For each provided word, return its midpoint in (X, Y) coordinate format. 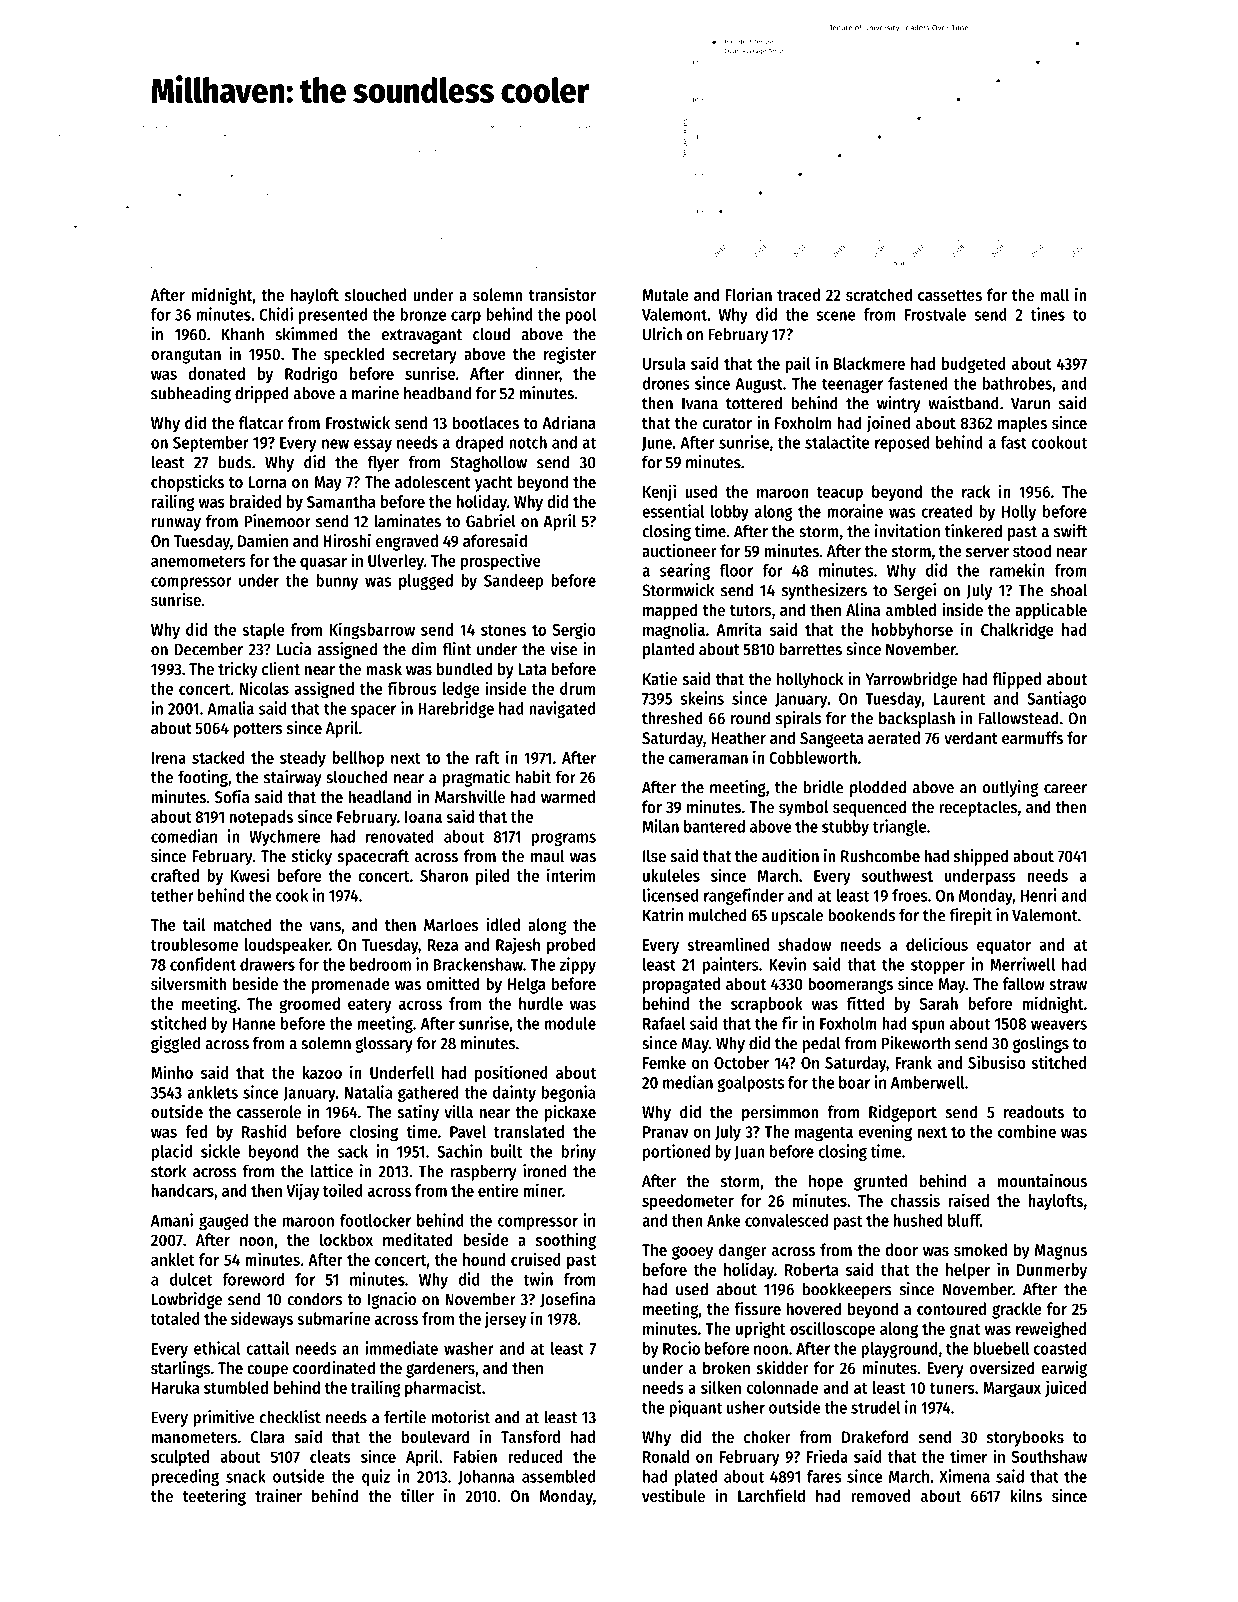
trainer (278, 1495)
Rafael (664, 1023)
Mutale (666, 294)
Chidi (276, 314)
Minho (172, 1072)
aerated (894, 737)
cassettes (950, 295)
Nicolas (264, 688)
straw (1068, 984)
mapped (670, 611)
